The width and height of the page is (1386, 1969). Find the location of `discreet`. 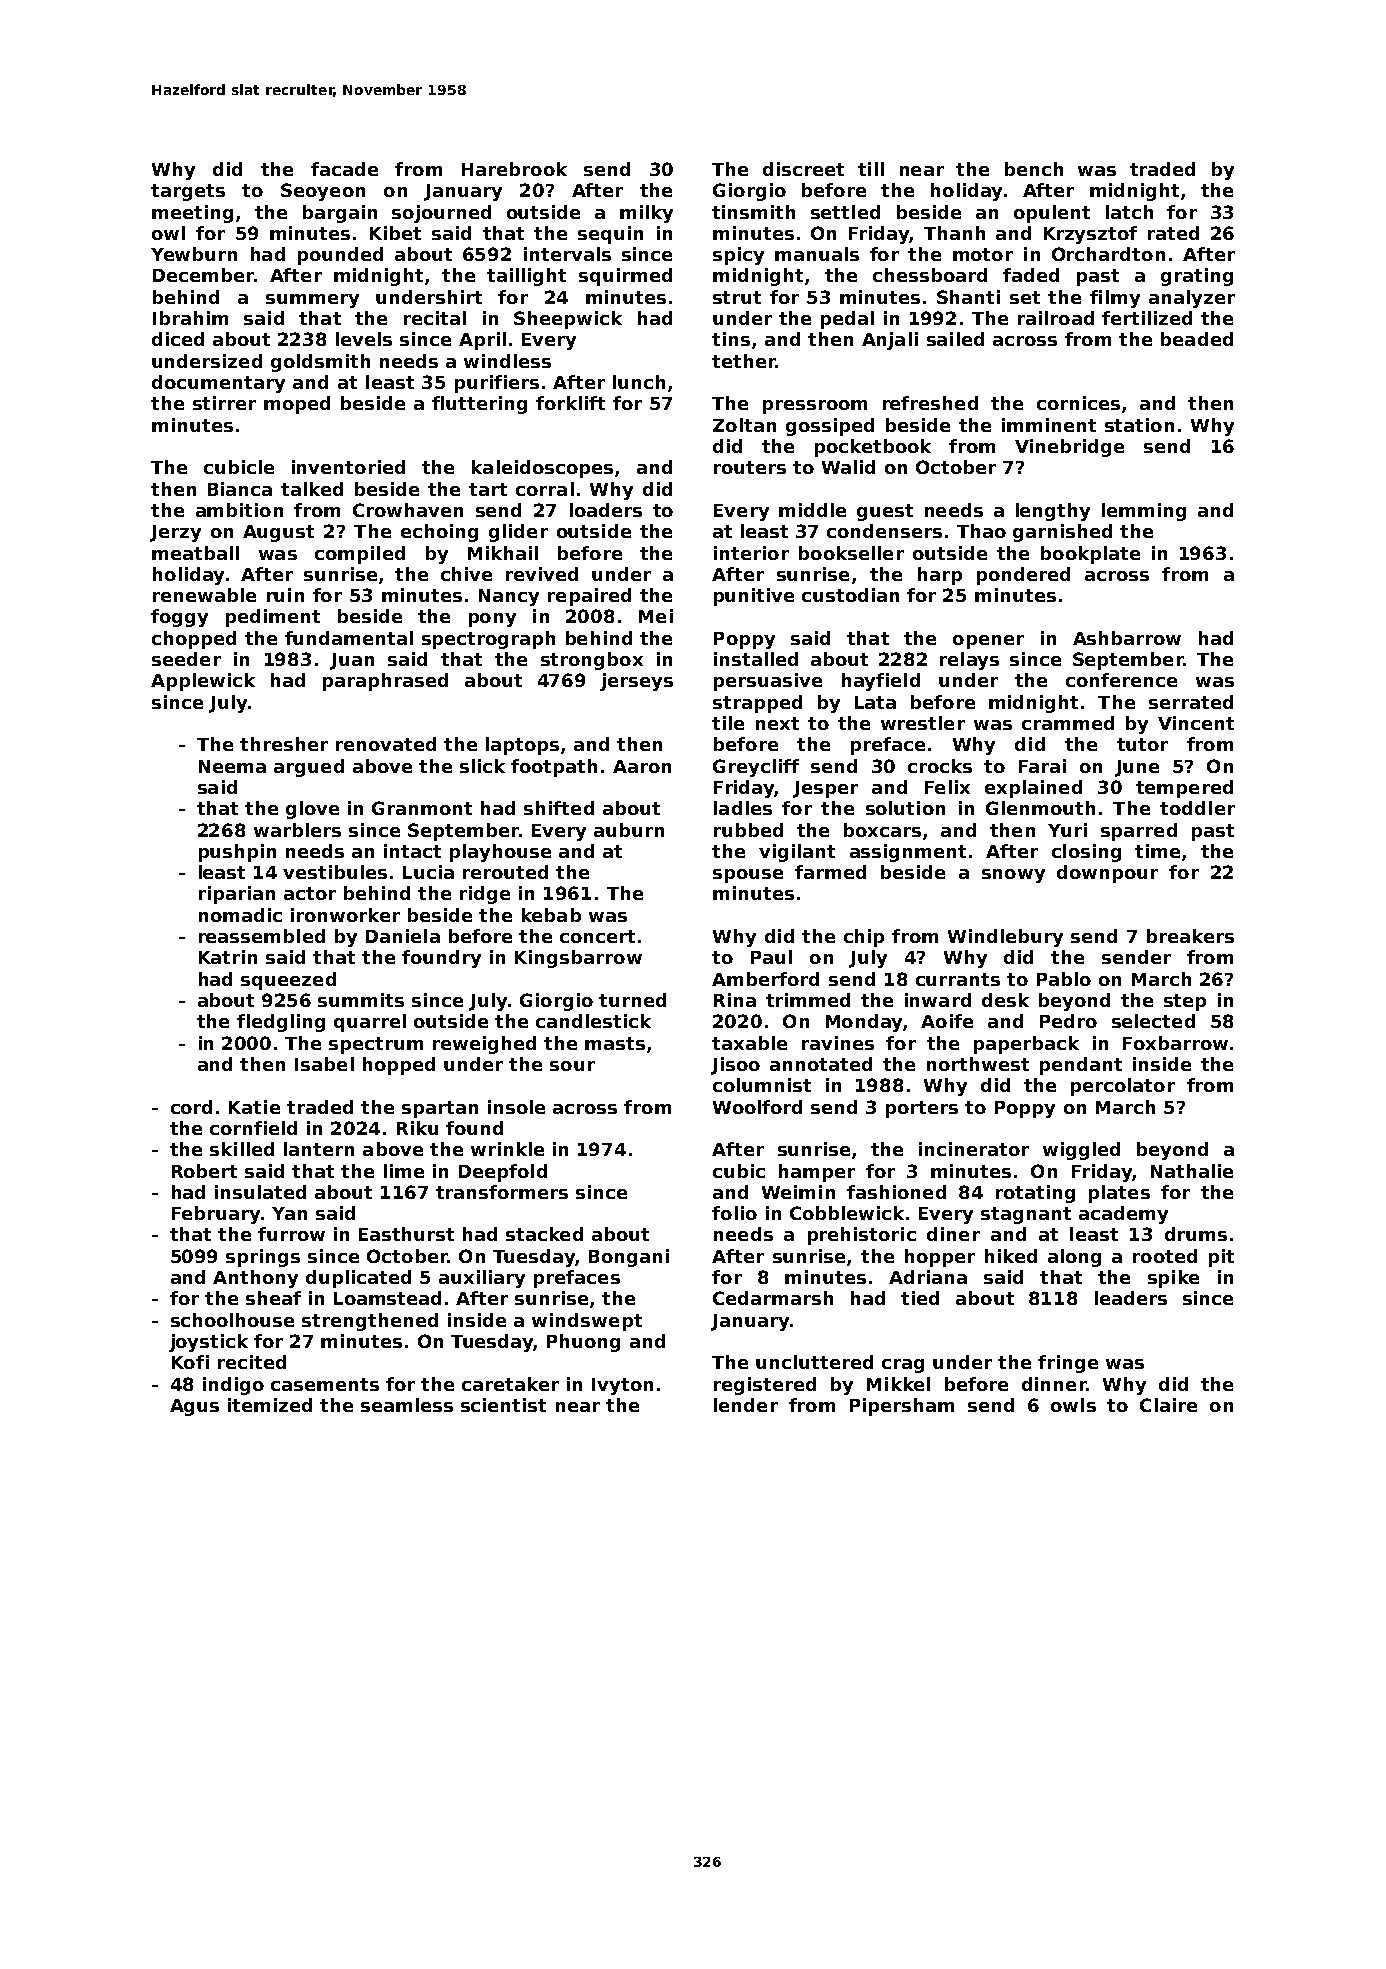

discreet is located at coordinates (803, 169).
